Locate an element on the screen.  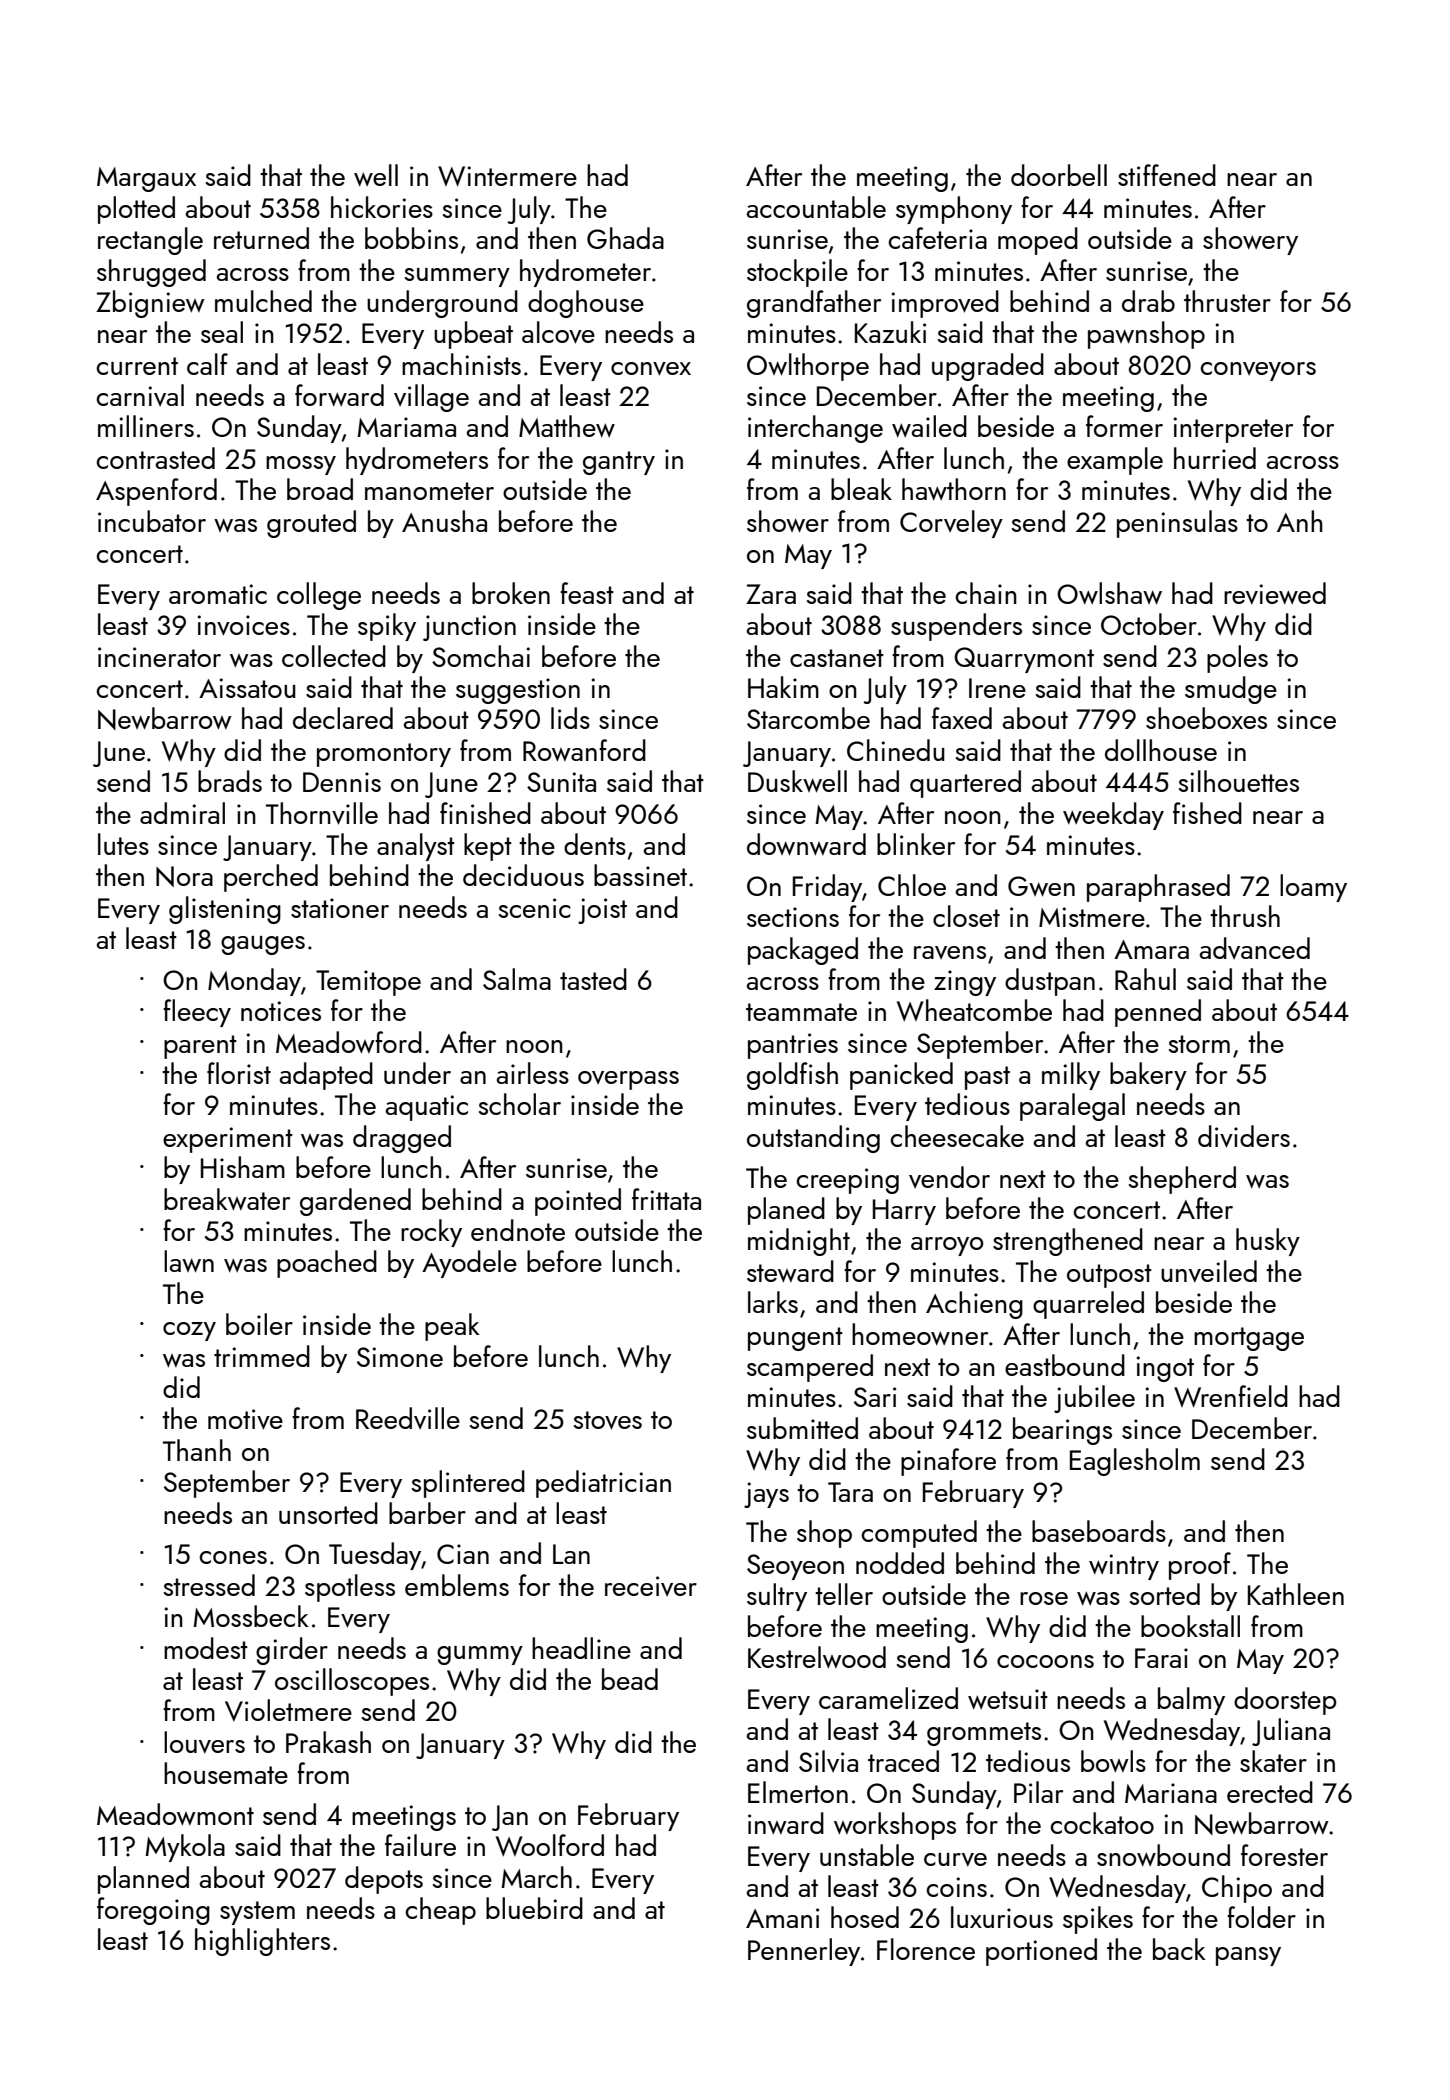
stoves is located at coordinates (608, 1420).
